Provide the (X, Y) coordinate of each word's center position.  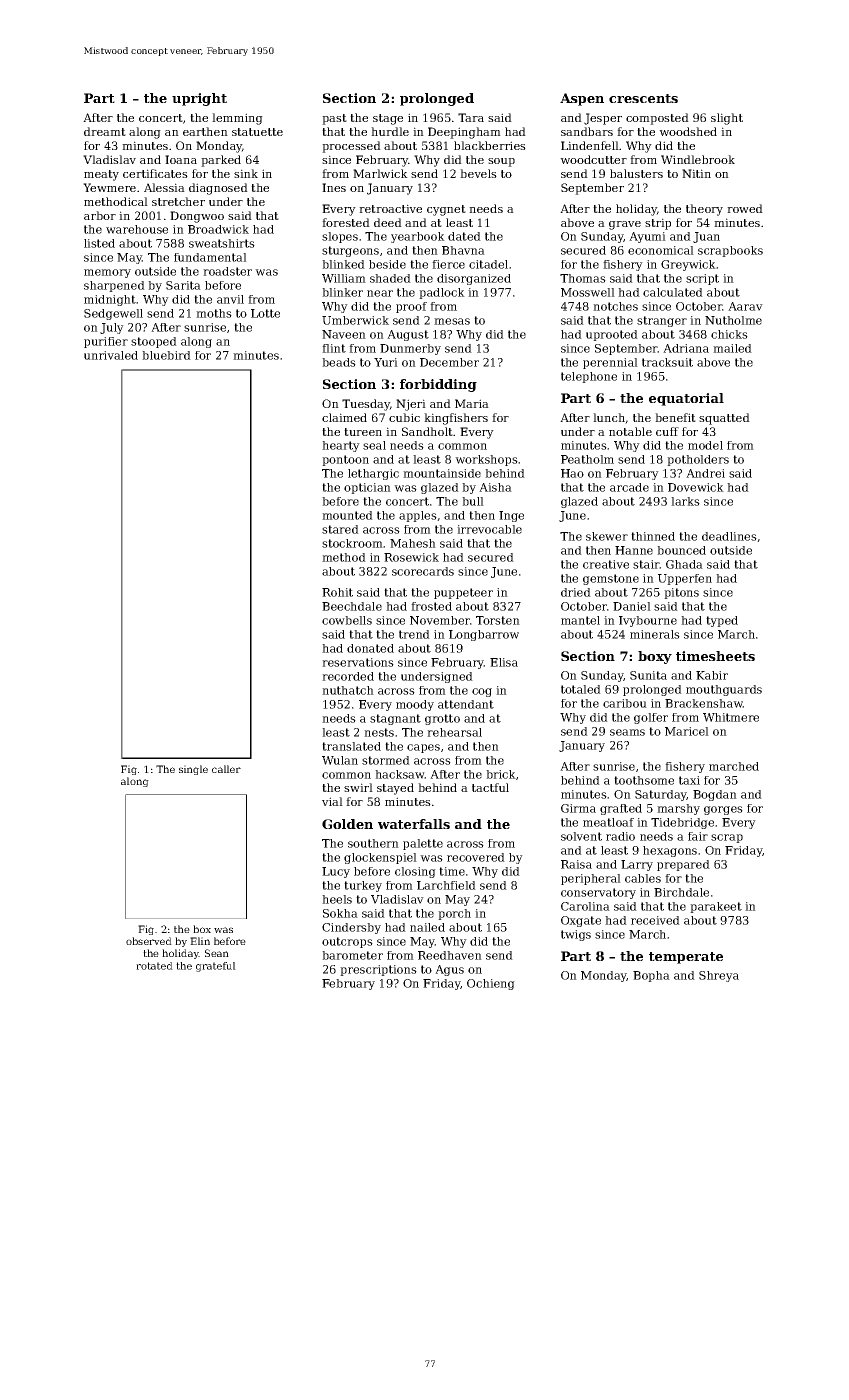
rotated (154, 966)
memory (107, 273)
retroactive (390, 208)
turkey (363, 886)
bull (473, 501)
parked (221, 161)
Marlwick (380, 173)
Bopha (651, 976)
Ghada (684, 564)
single (193, 770)
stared (340, 529)
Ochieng (491, 984)
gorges (723, 810)
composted (657, 119)
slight (727, 119)
